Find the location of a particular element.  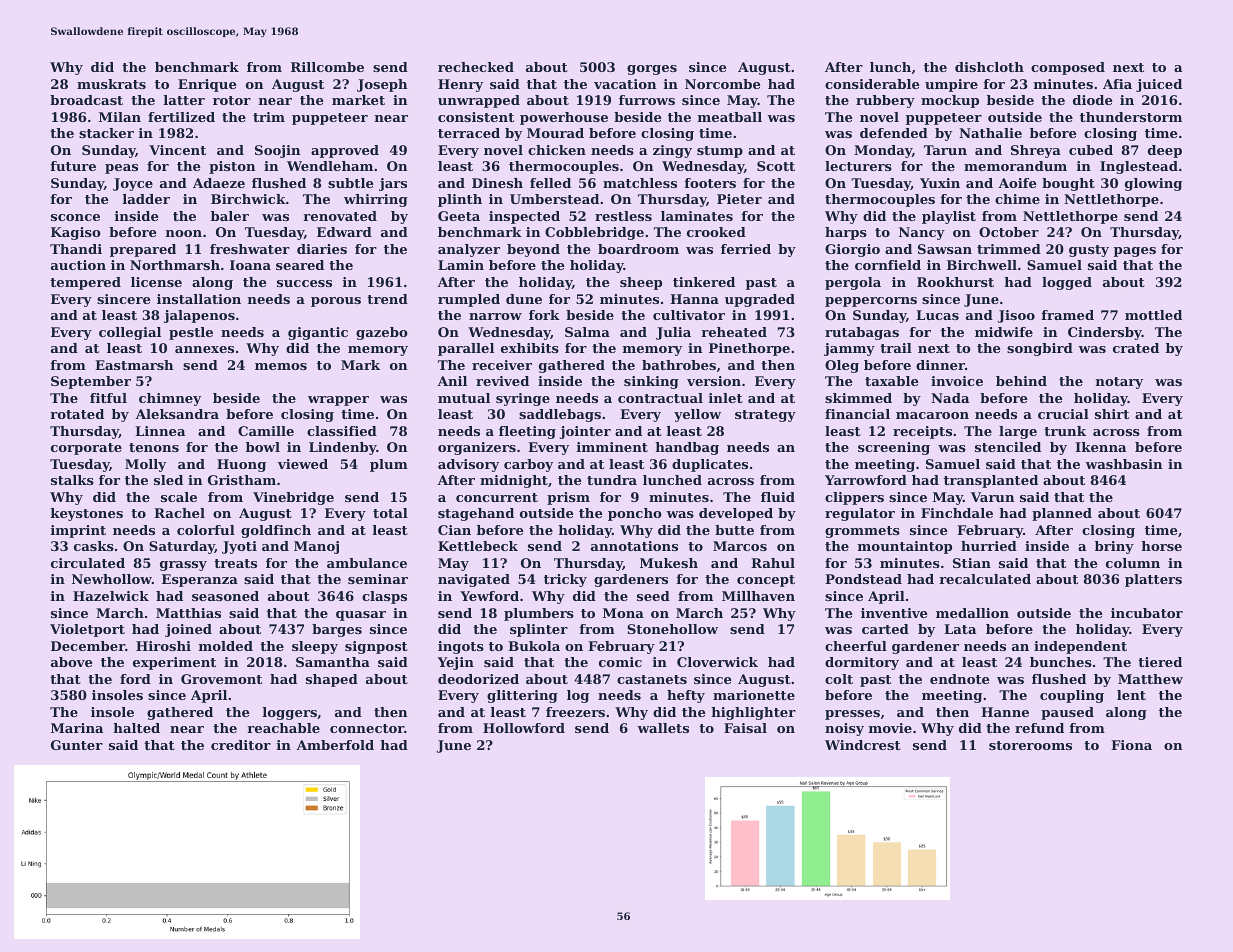

umpire is located at coordinates (951, 85).
